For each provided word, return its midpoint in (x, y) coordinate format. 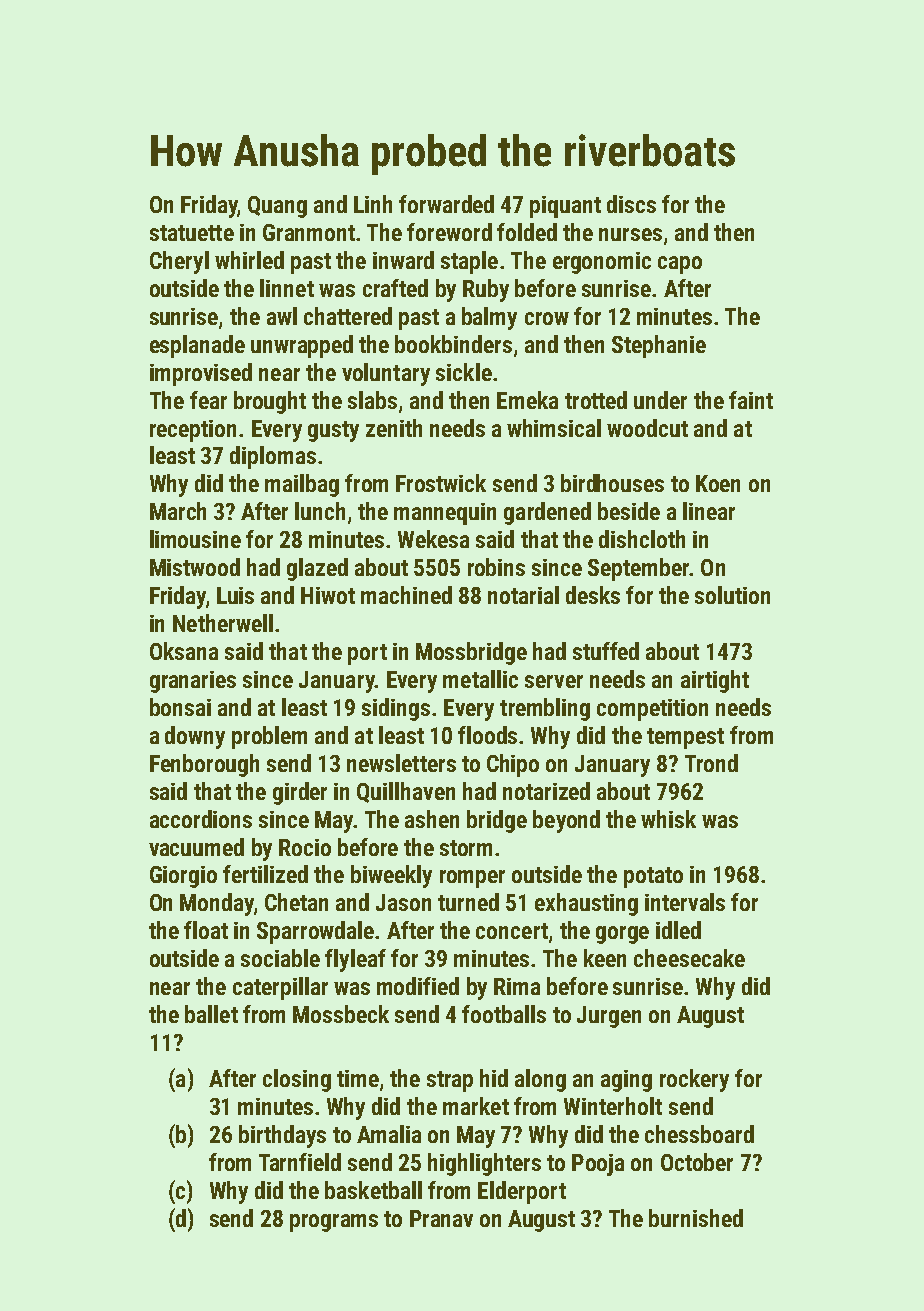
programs (334, 1223)
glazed (317, 569)
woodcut (647, 428)
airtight (715, 681)
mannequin (445, 514)
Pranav (441, 1218)
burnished (696, 1218)
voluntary (386, 374)
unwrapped (302, 346)
